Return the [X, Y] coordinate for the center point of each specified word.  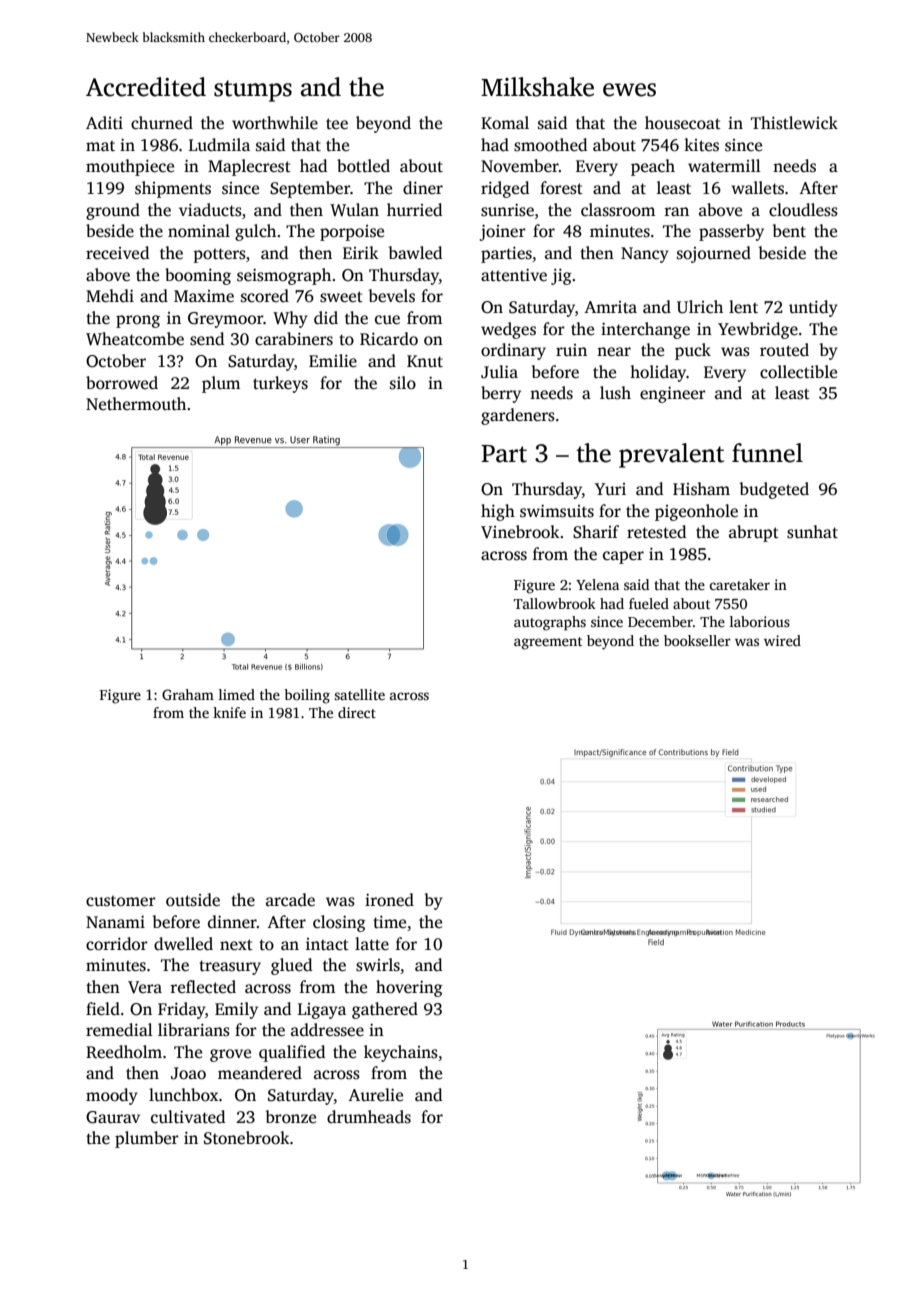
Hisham [701, 489]
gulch [255, 232]
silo [403, 383]
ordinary [513, 351]
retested [656, 532]
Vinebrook [520, 532]
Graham [188, 694]
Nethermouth [136, 404]
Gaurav [113, 1117]
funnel [767, 453]
